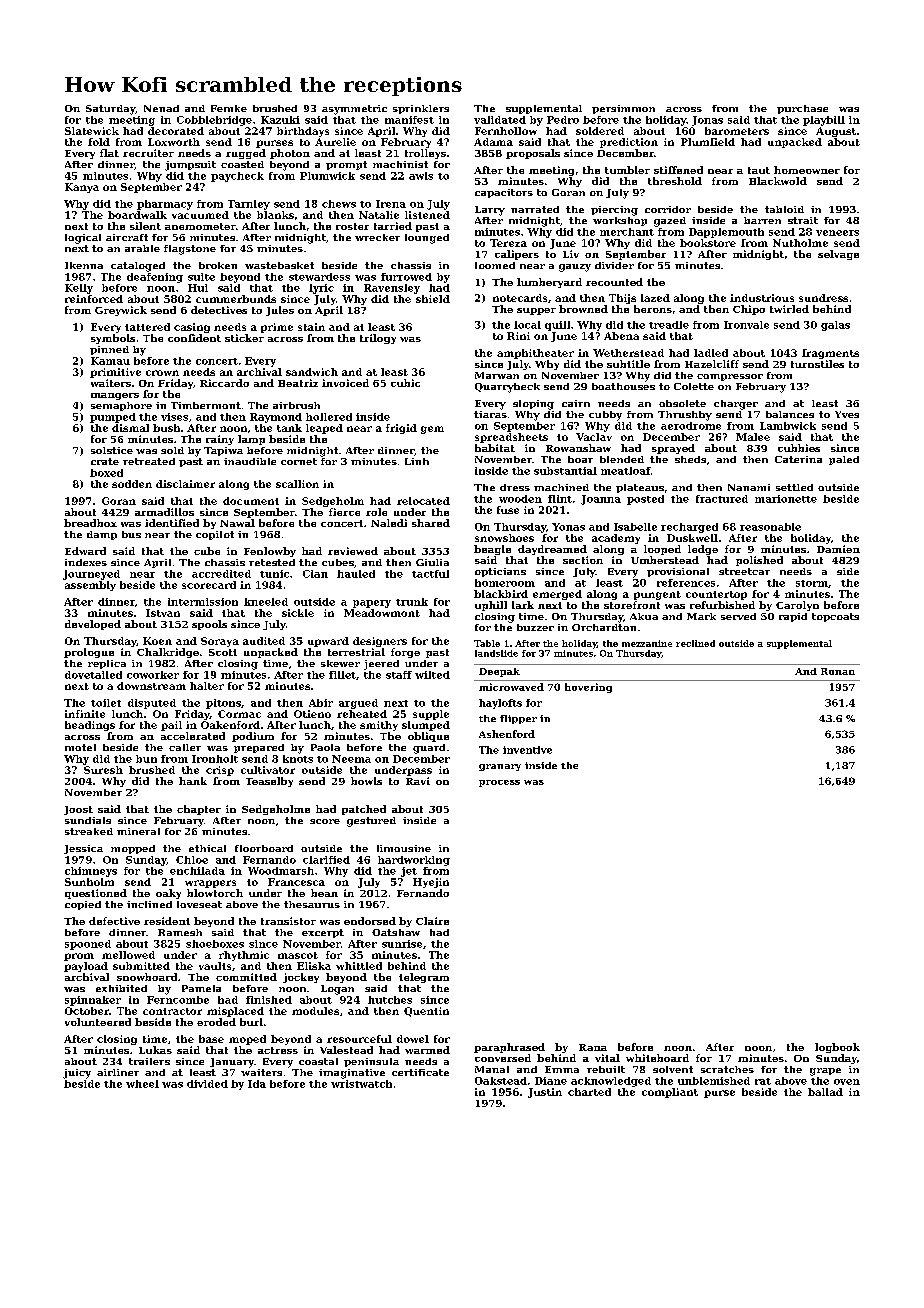  I want to click on Ikenna, so click(84, 265).
